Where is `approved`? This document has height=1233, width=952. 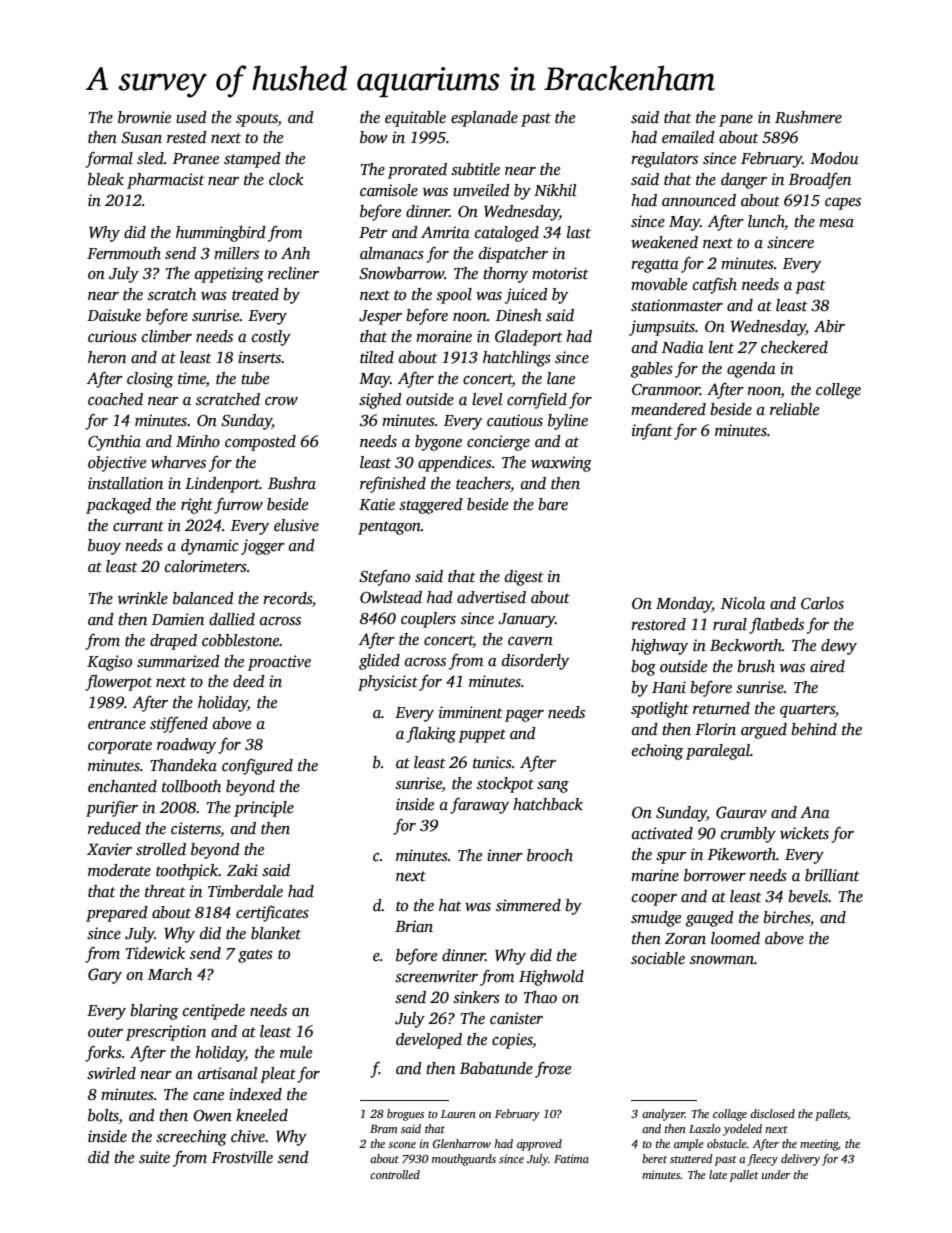
approved is located at coordinates (539, 1145).
